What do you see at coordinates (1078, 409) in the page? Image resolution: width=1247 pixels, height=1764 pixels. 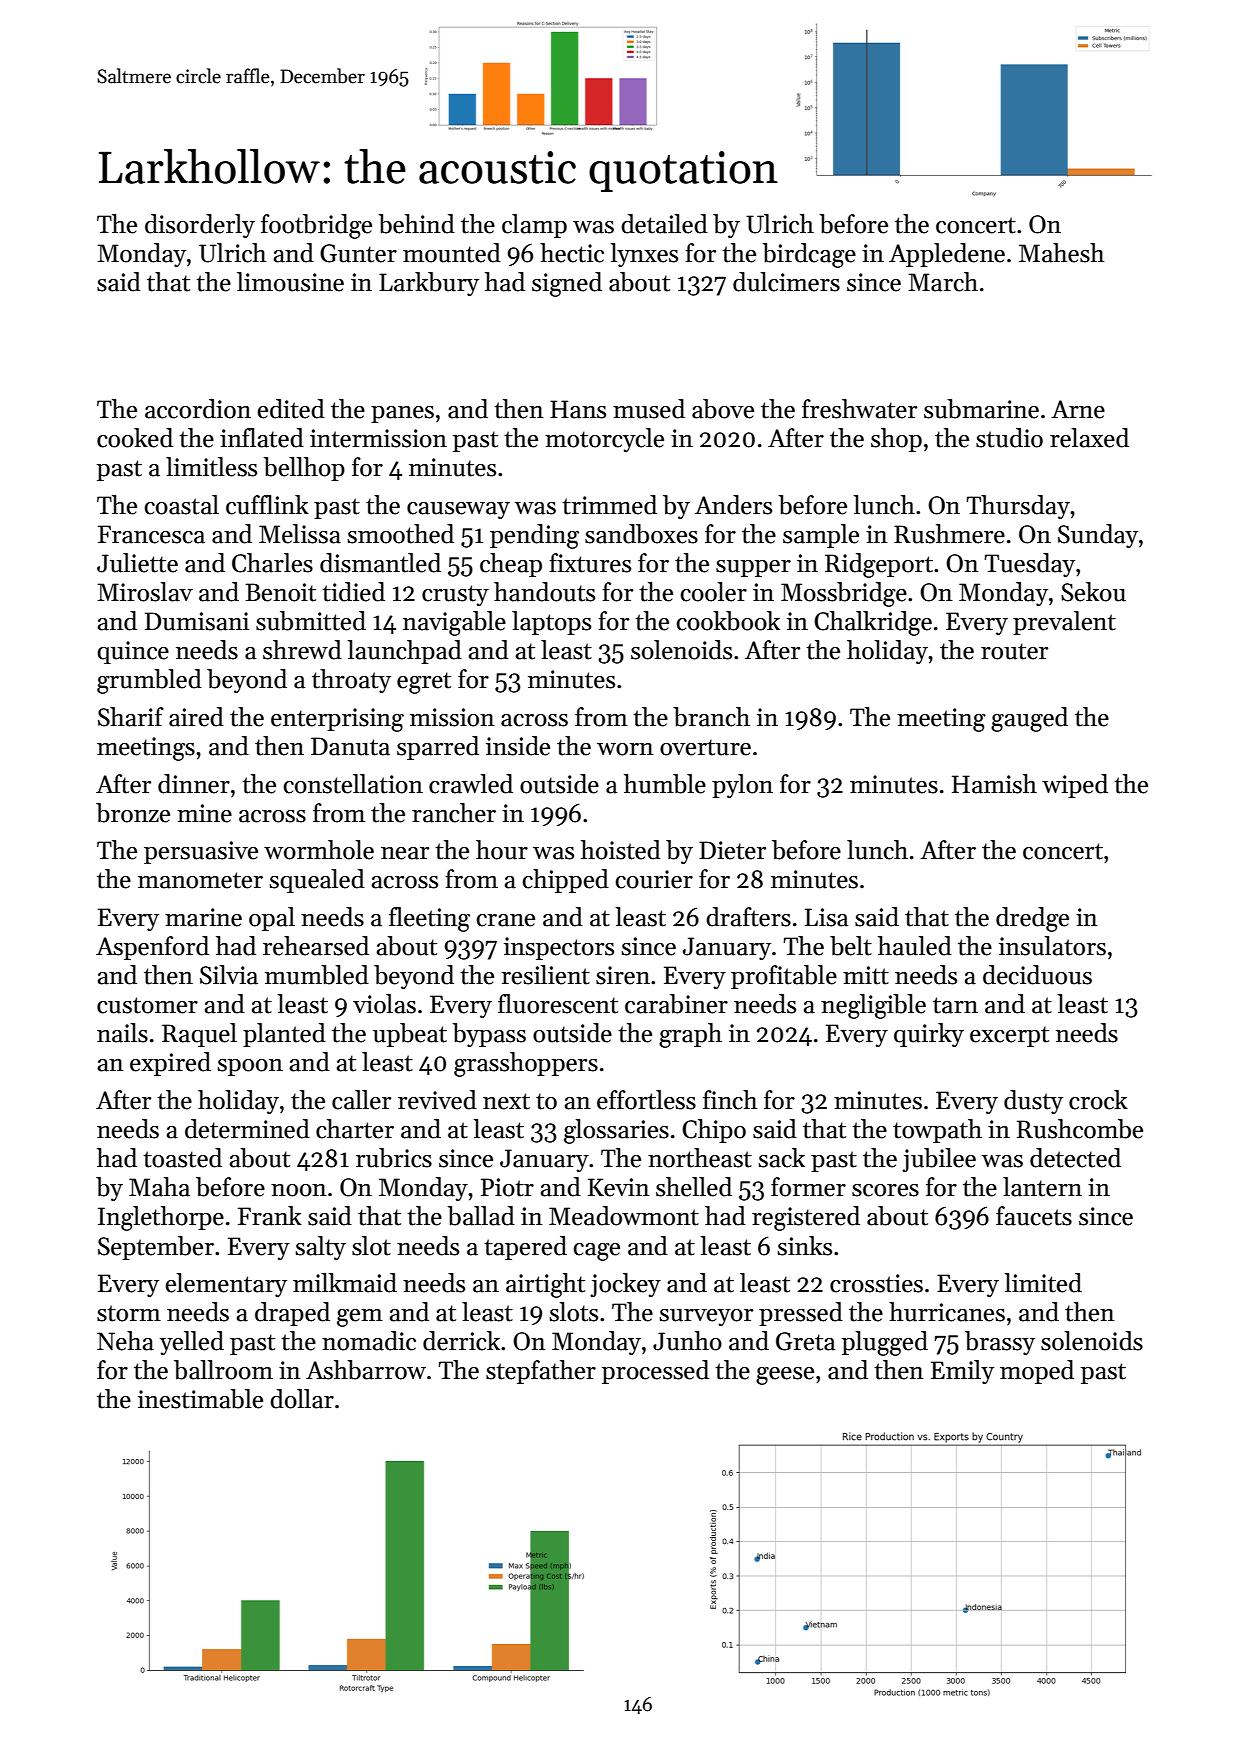 I see `Arne` at bounding box center [1078, 409].
